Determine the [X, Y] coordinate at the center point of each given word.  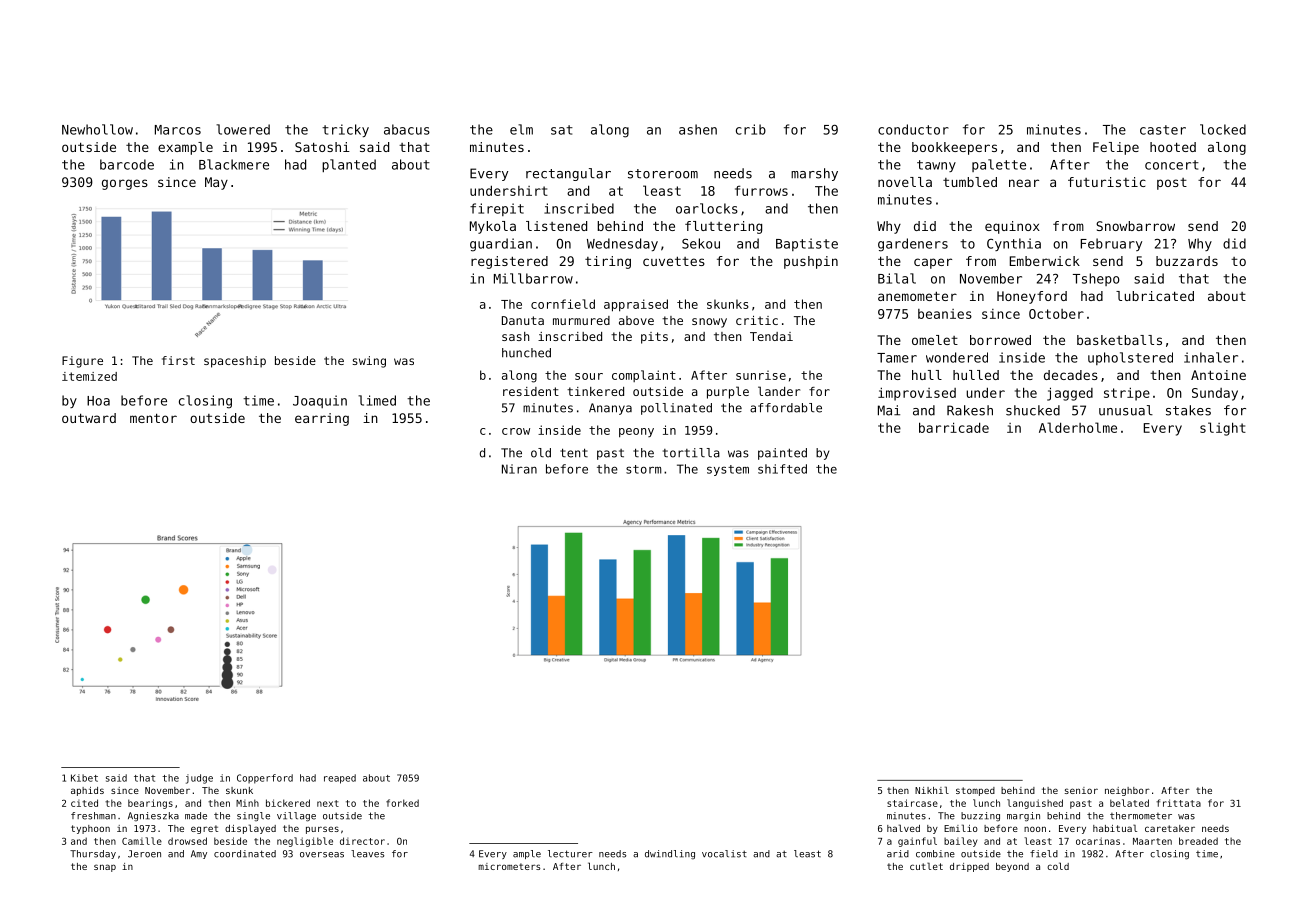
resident [531, 391]
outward [89, 418]
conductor [913, 129]
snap [105, 868]
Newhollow [97, 129]
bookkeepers [954, 148]
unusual [1126, 410]
